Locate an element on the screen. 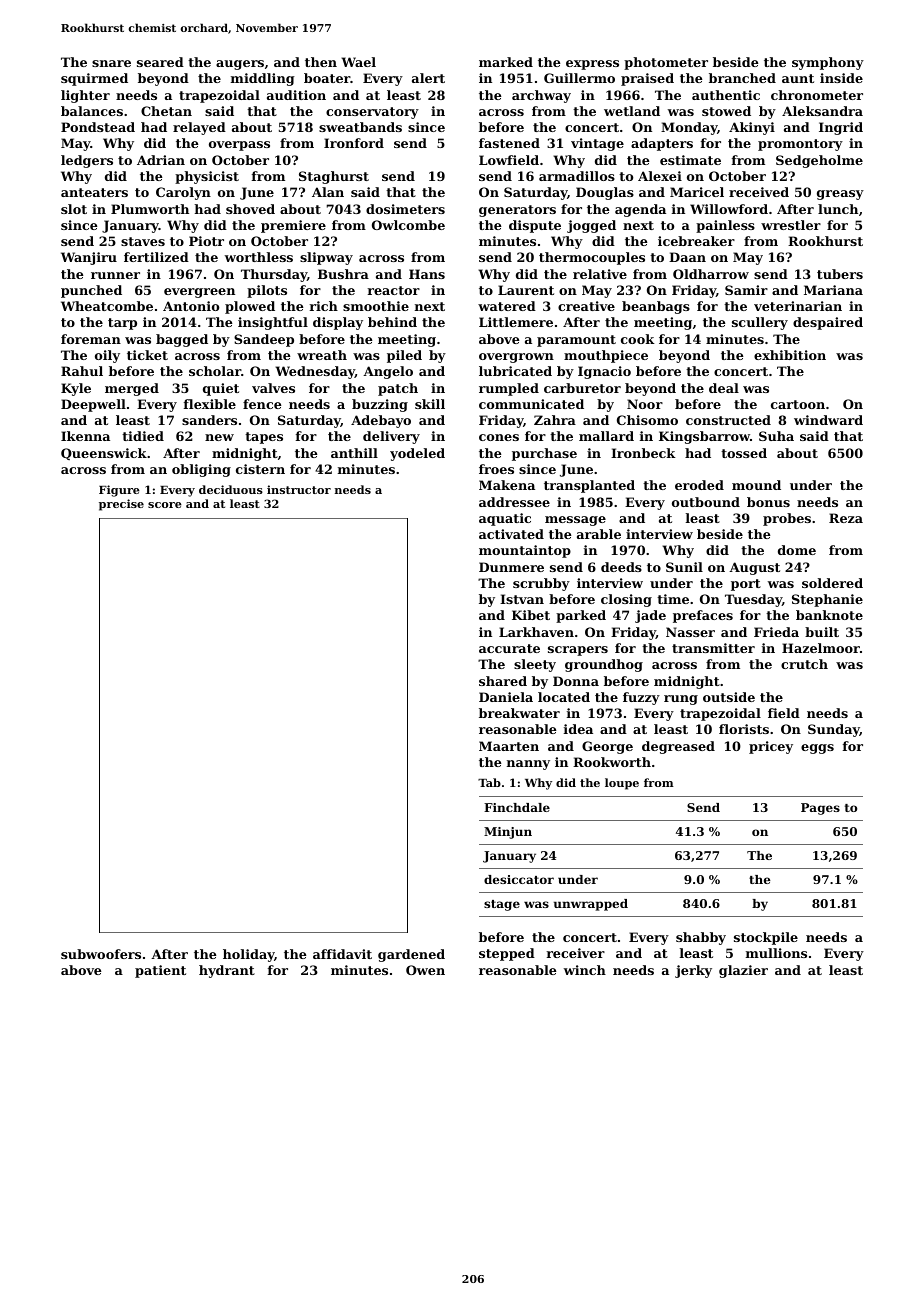 The width and height of the screenshot is (924, 1308). pricey is located at coordinates (771, 747).
